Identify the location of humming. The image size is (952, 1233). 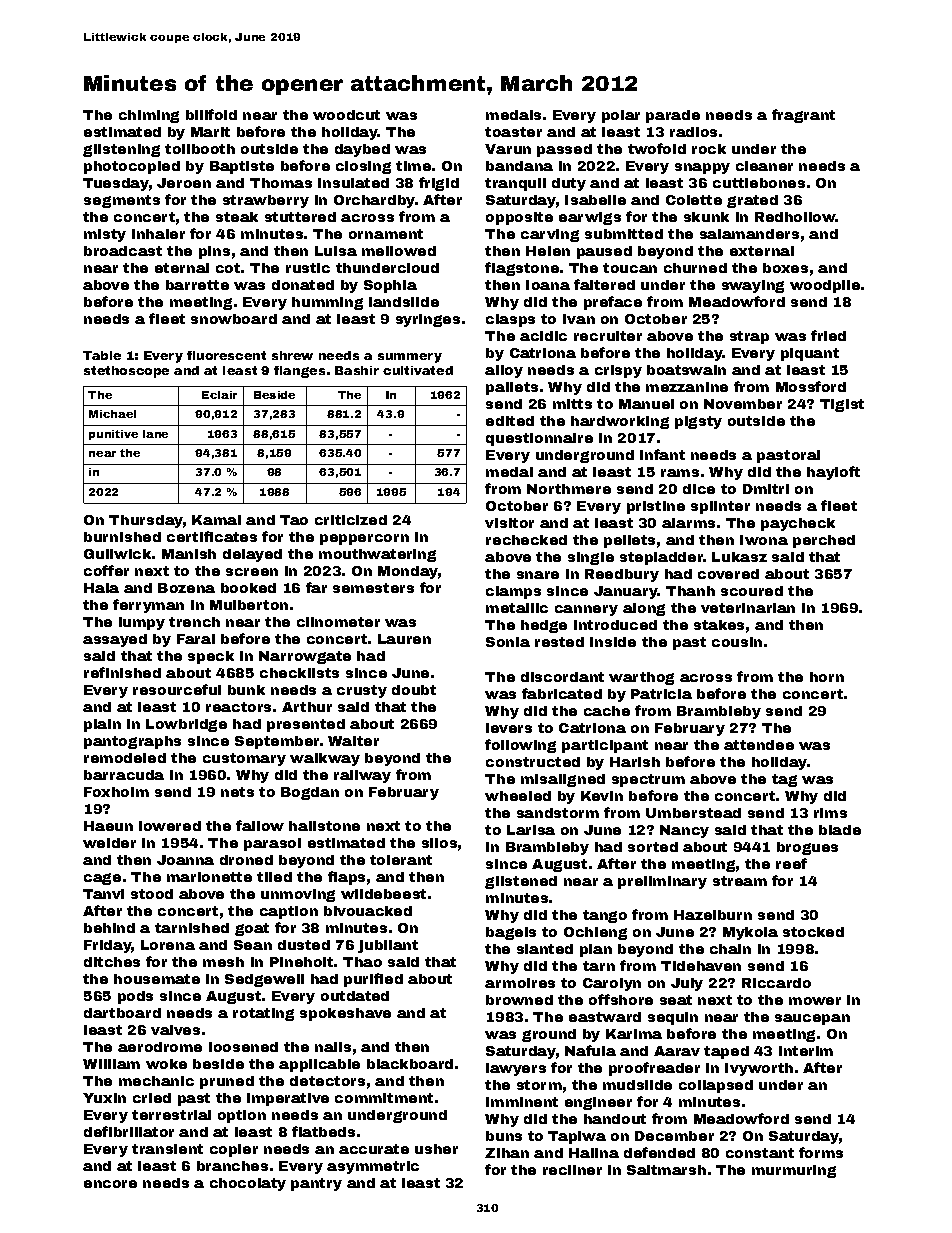
(327, 303).
